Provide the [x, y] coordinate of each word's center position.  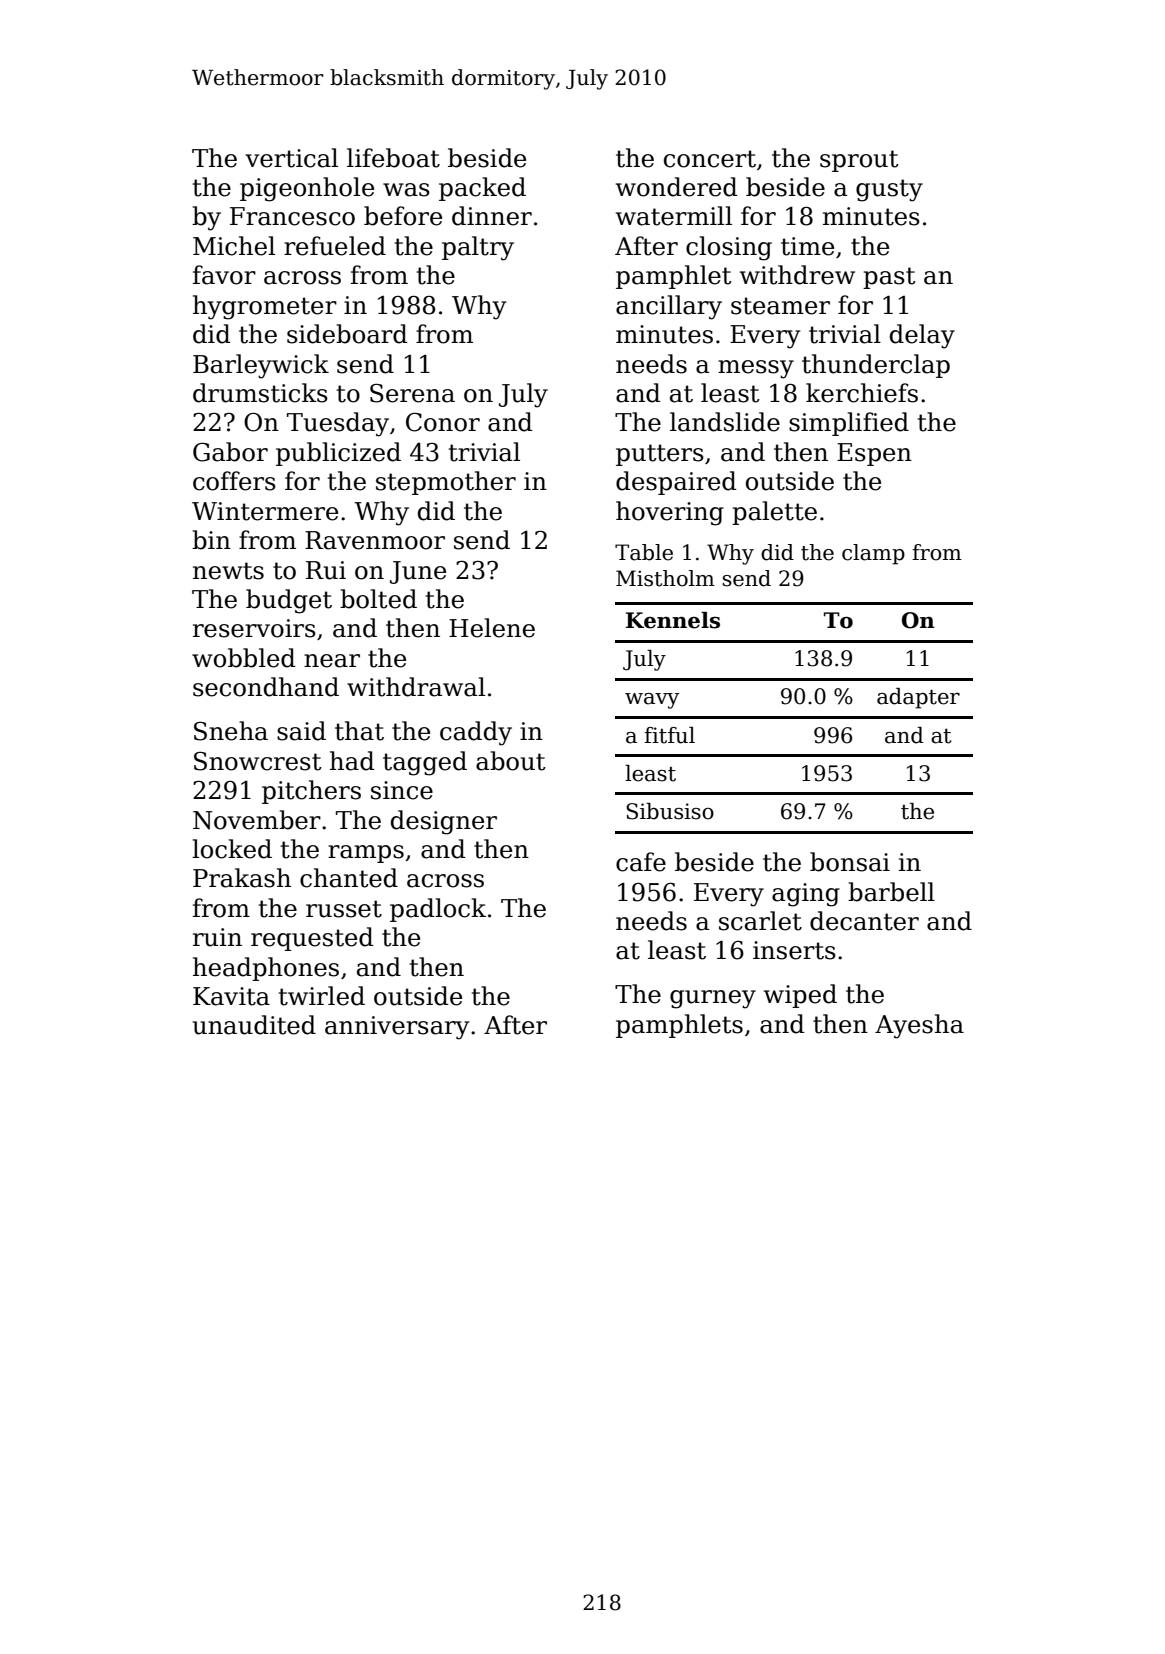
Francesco [292, 216]
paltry [478, 248]
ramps [366, 854]
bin [211, 540]
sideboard [347, 334]
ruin [217, 937]
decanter [864, 921]
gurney [713, 999]
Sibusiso [670, 811]
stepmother [446, 483]
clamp [873, 554]
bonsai [850, 862]
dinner [492, 216]
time [807, 246]
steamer [780, 306]
